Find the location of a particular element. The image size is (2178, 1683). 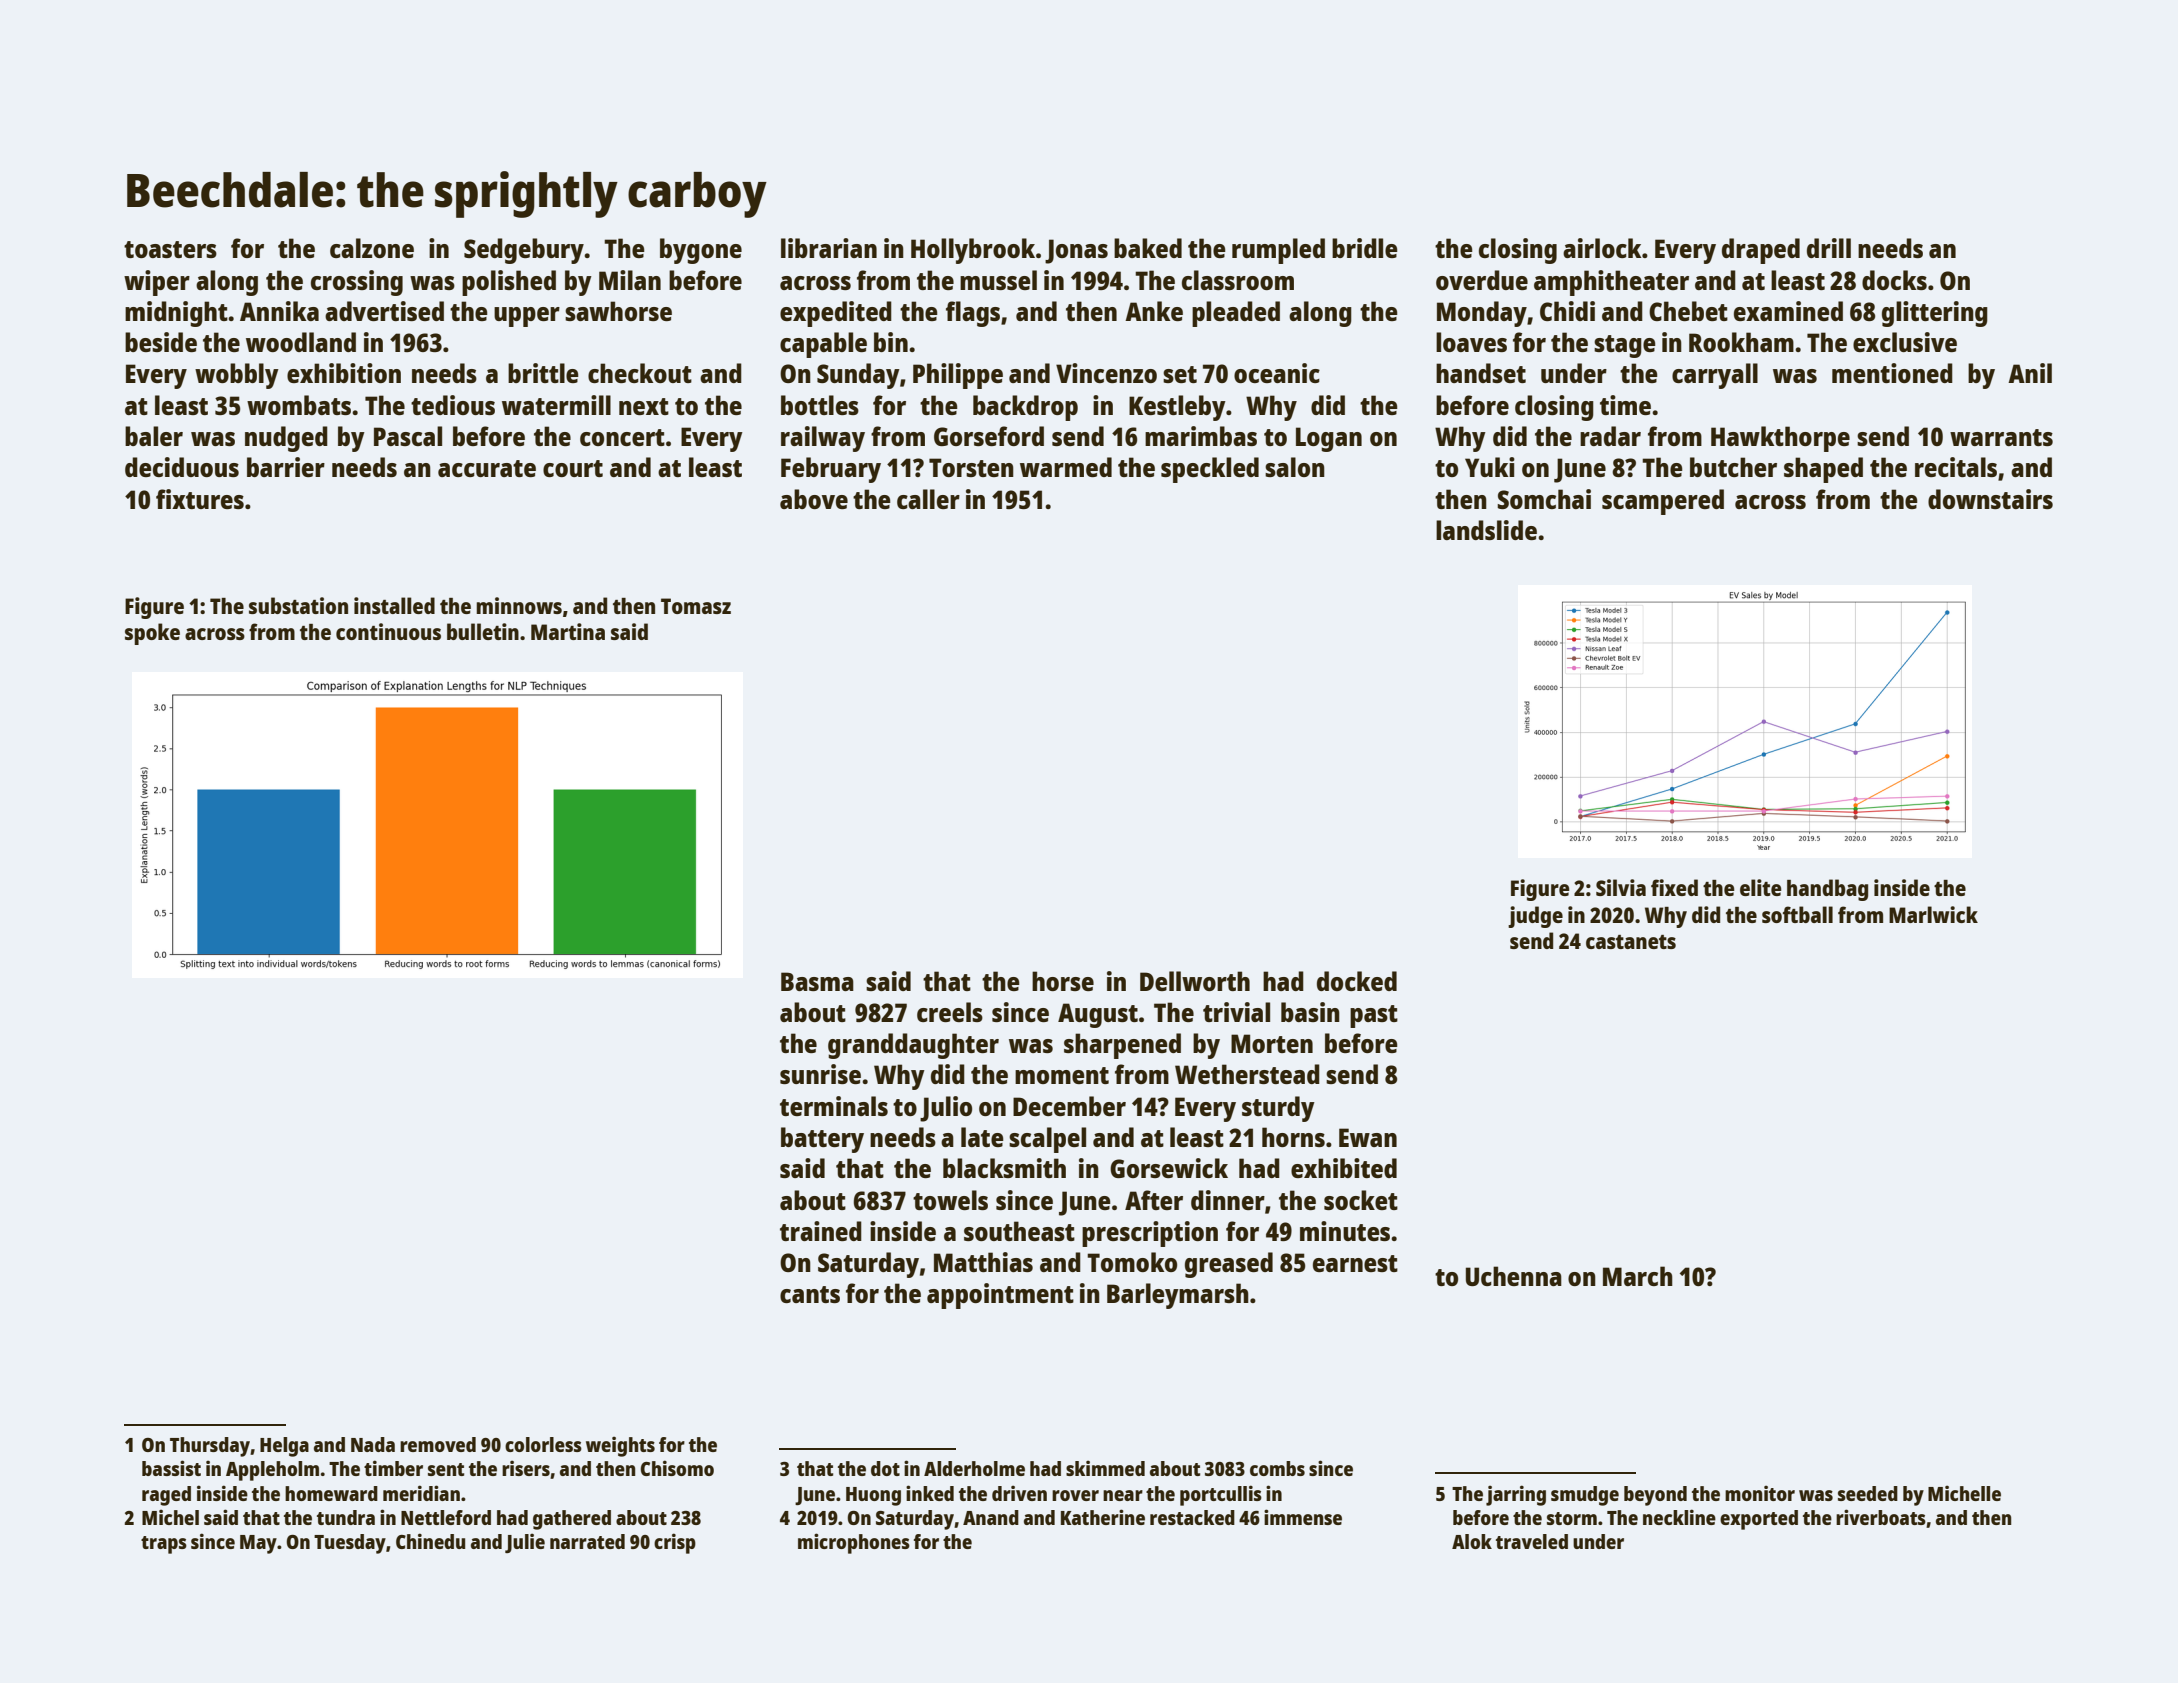

traps is located at coordinates (164, 1545).
